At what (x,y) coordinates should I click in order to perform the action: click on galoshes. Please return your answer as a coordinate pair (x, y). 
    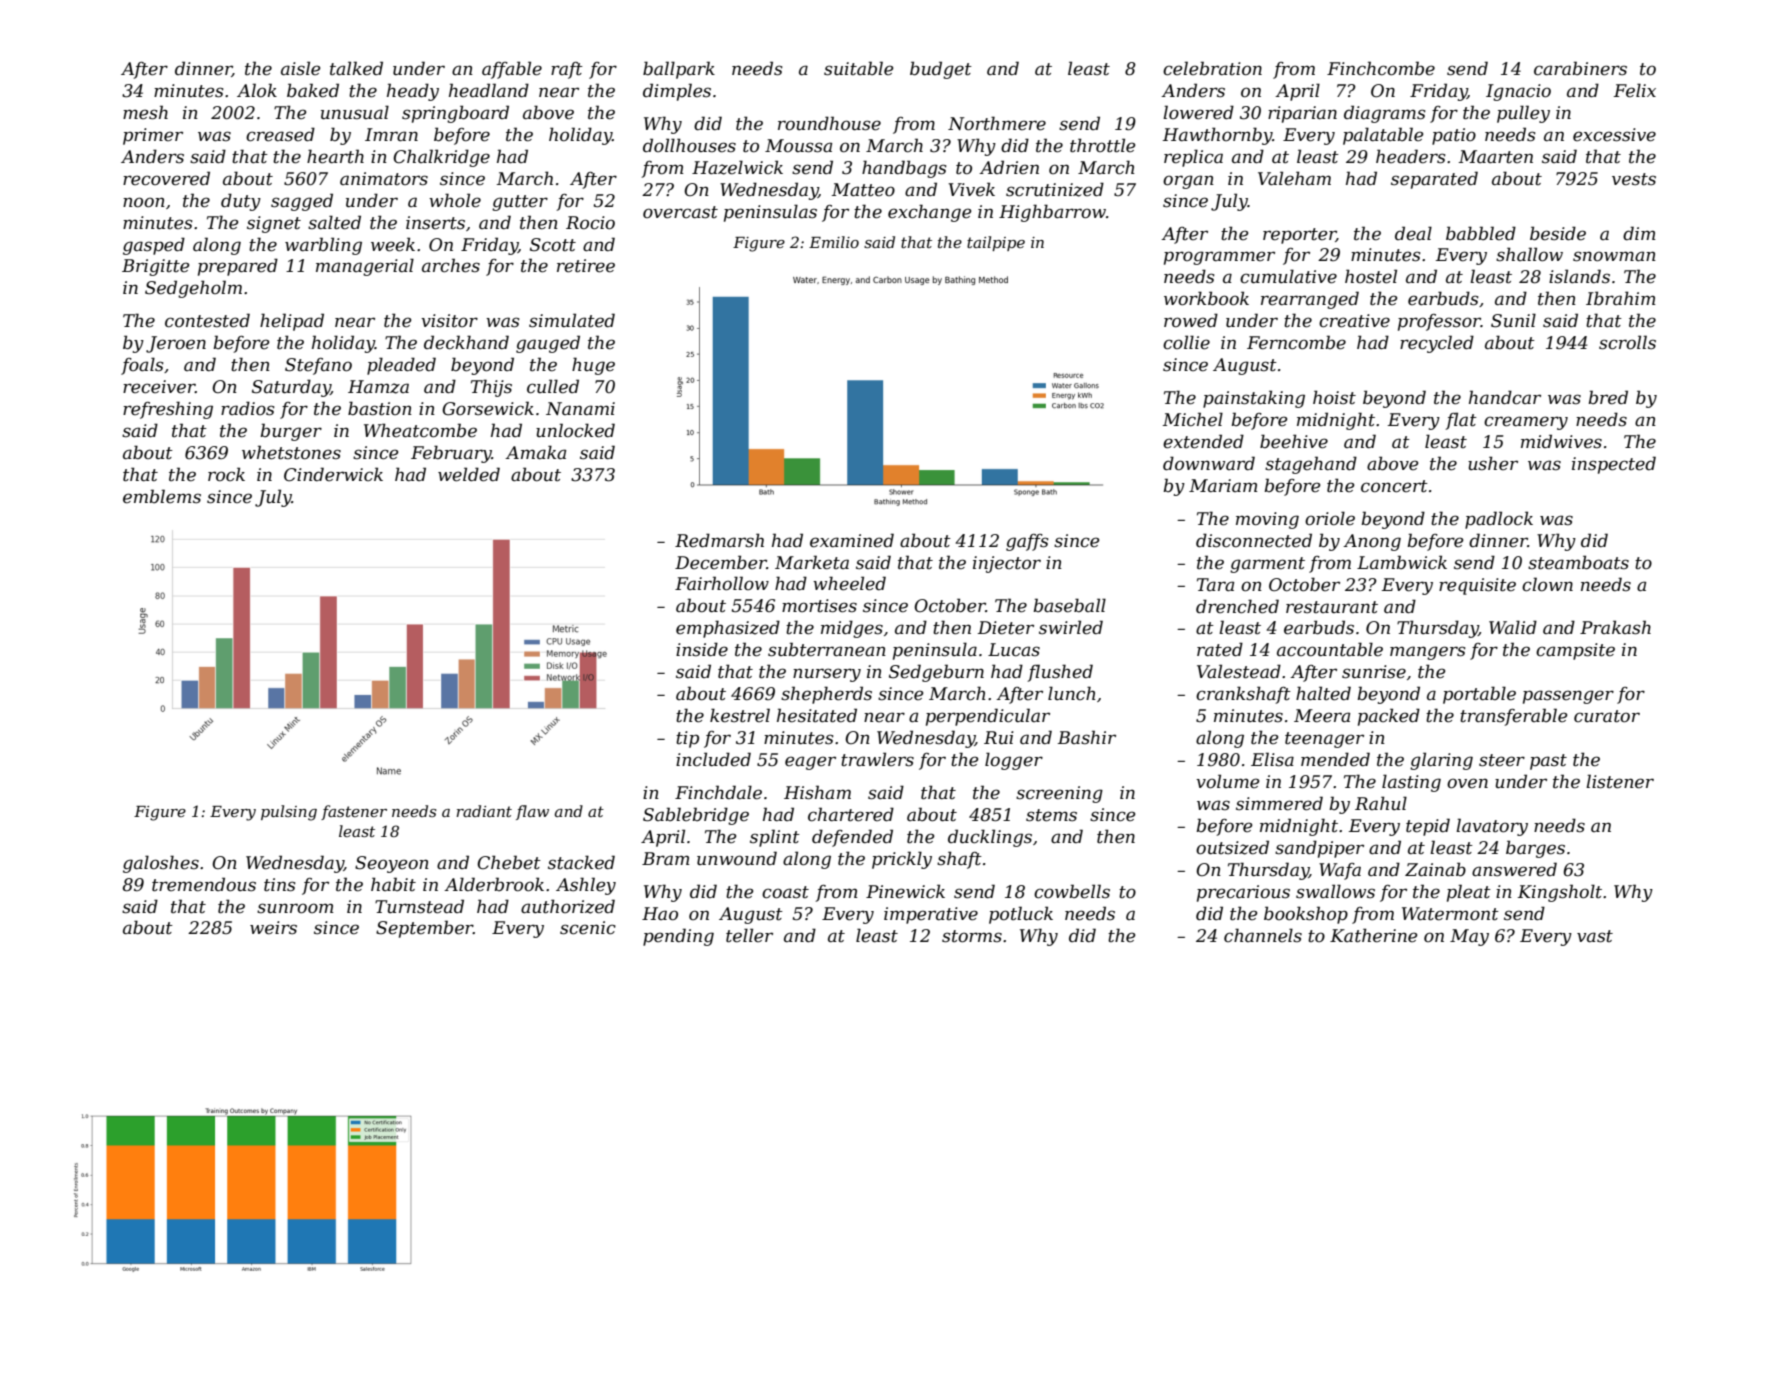
    Looking at the image, I should click on (161, 864).
